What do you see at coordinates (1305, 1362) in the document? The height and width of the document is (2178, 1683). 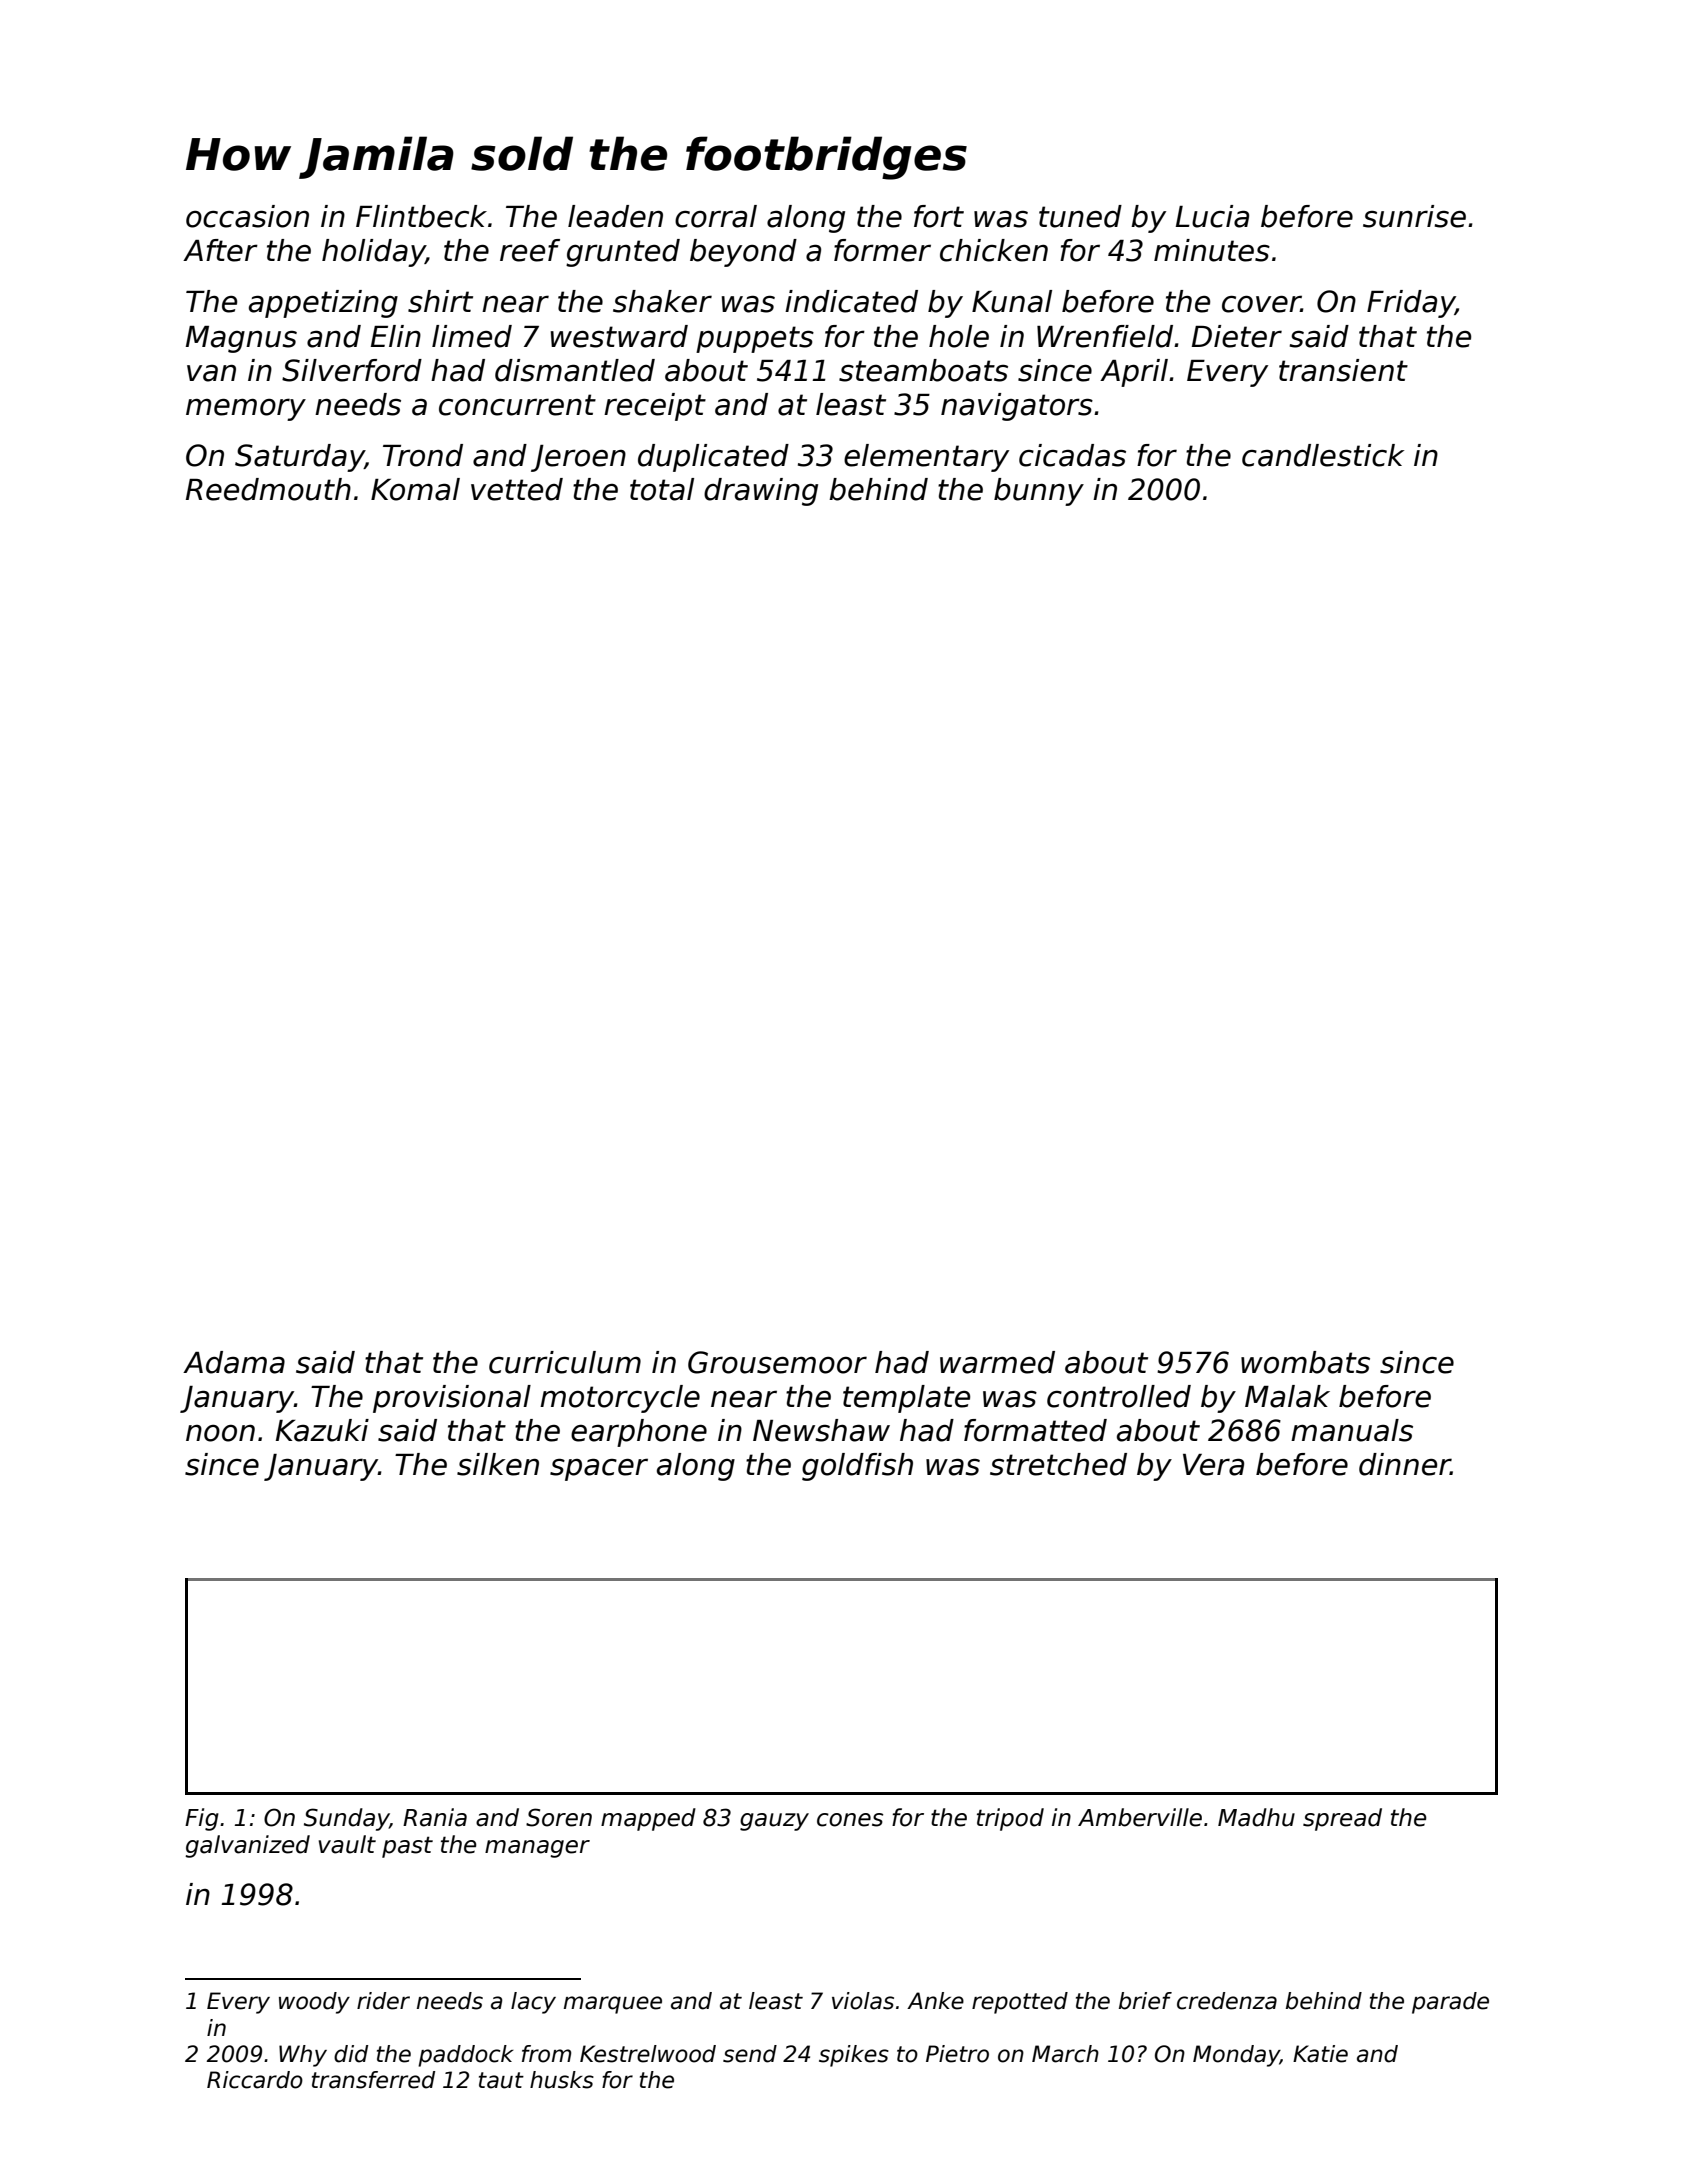 I see `wombats` at bounding box center [1305, 1362].
